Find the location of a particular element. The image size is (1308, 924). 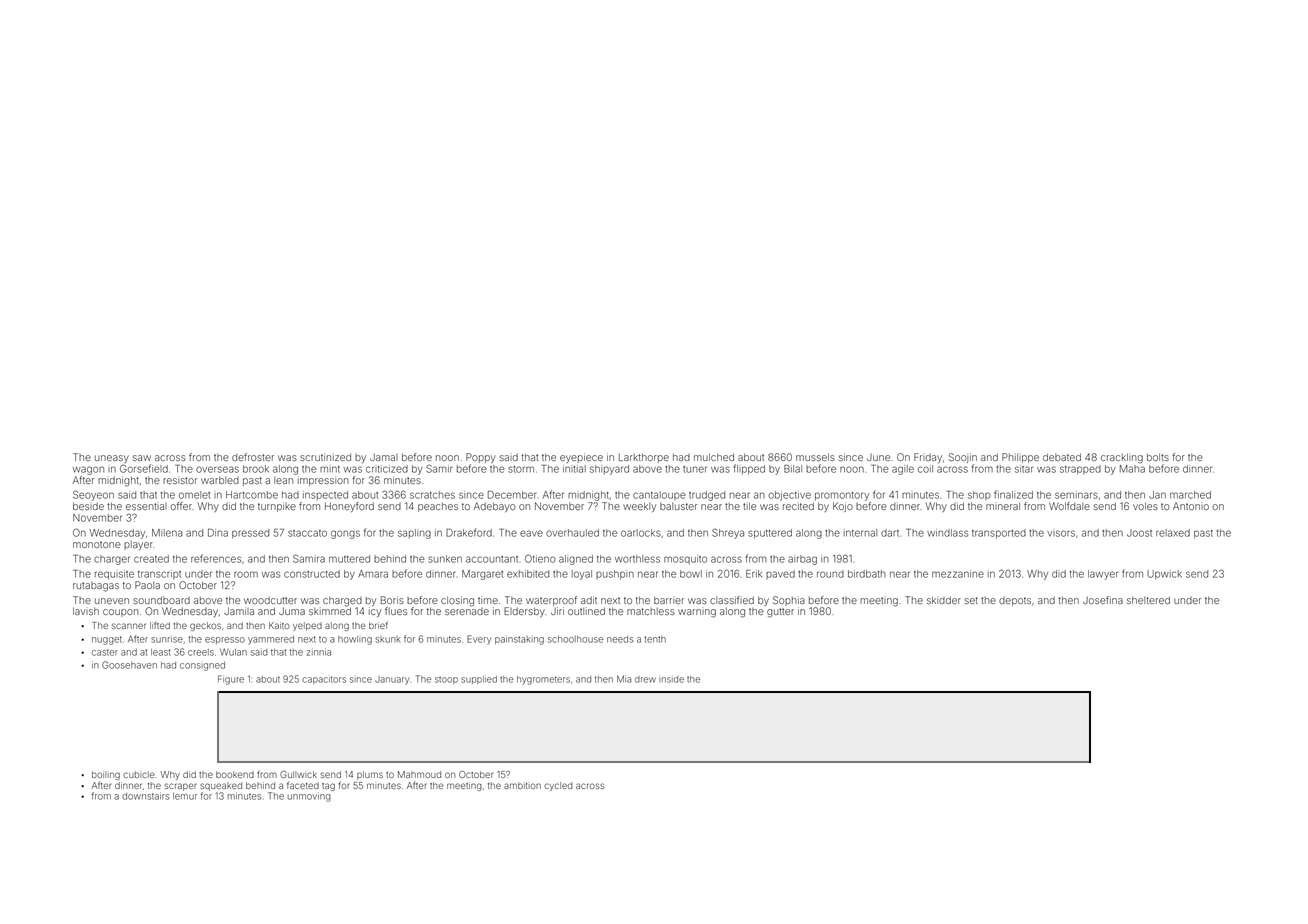

charger is located at coordinates (112, 560).
